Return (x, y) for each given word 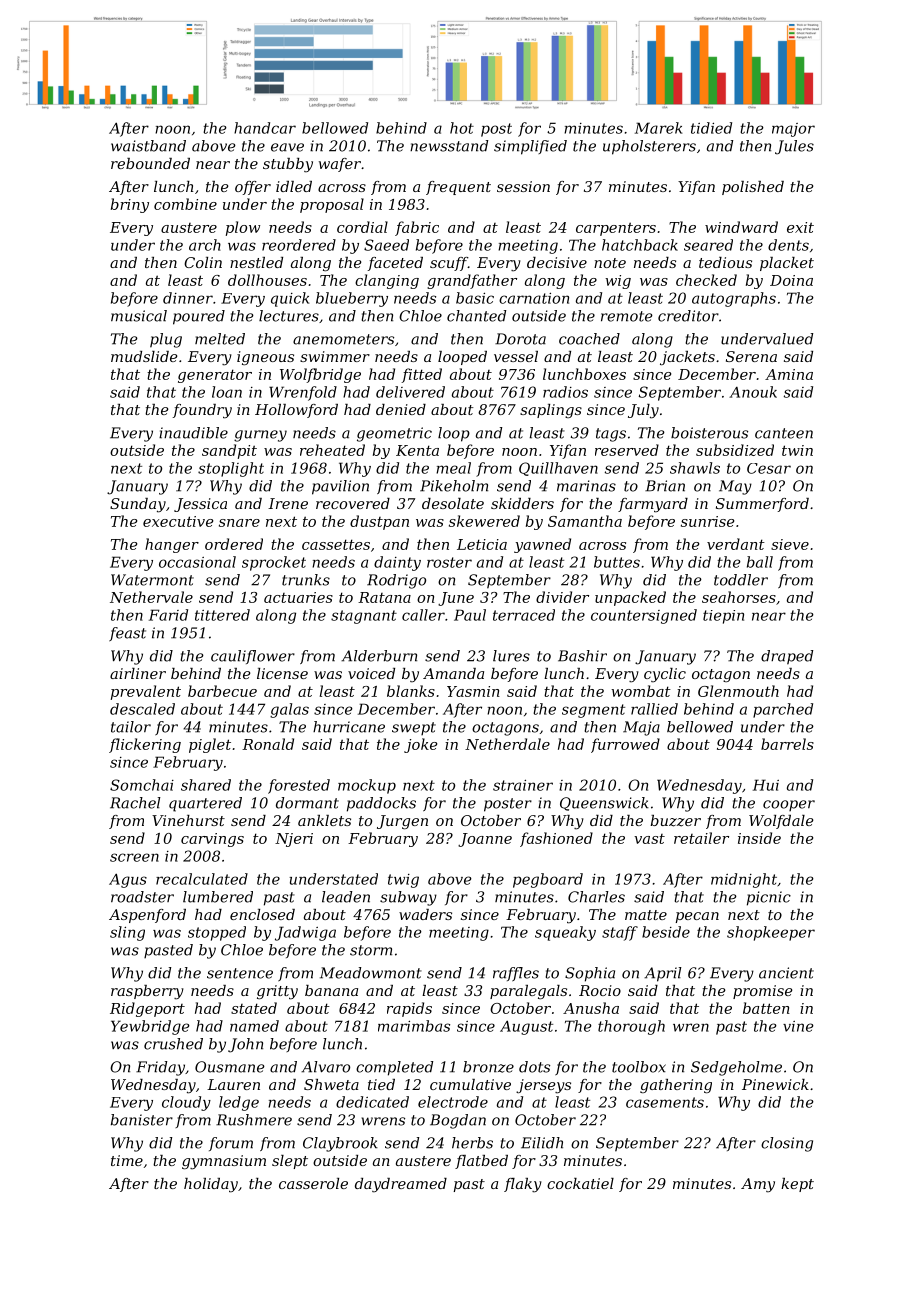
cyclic (665, 675)
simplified (530, 147)
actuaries (298, 597)
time (127, 1160)
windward (741, 227)
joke (420, 745)
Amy (758, 1185)
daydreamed (401, 1185)
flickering (145, 745)
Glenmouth (738, 691)
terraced (524, 615)
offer (253, 188)
